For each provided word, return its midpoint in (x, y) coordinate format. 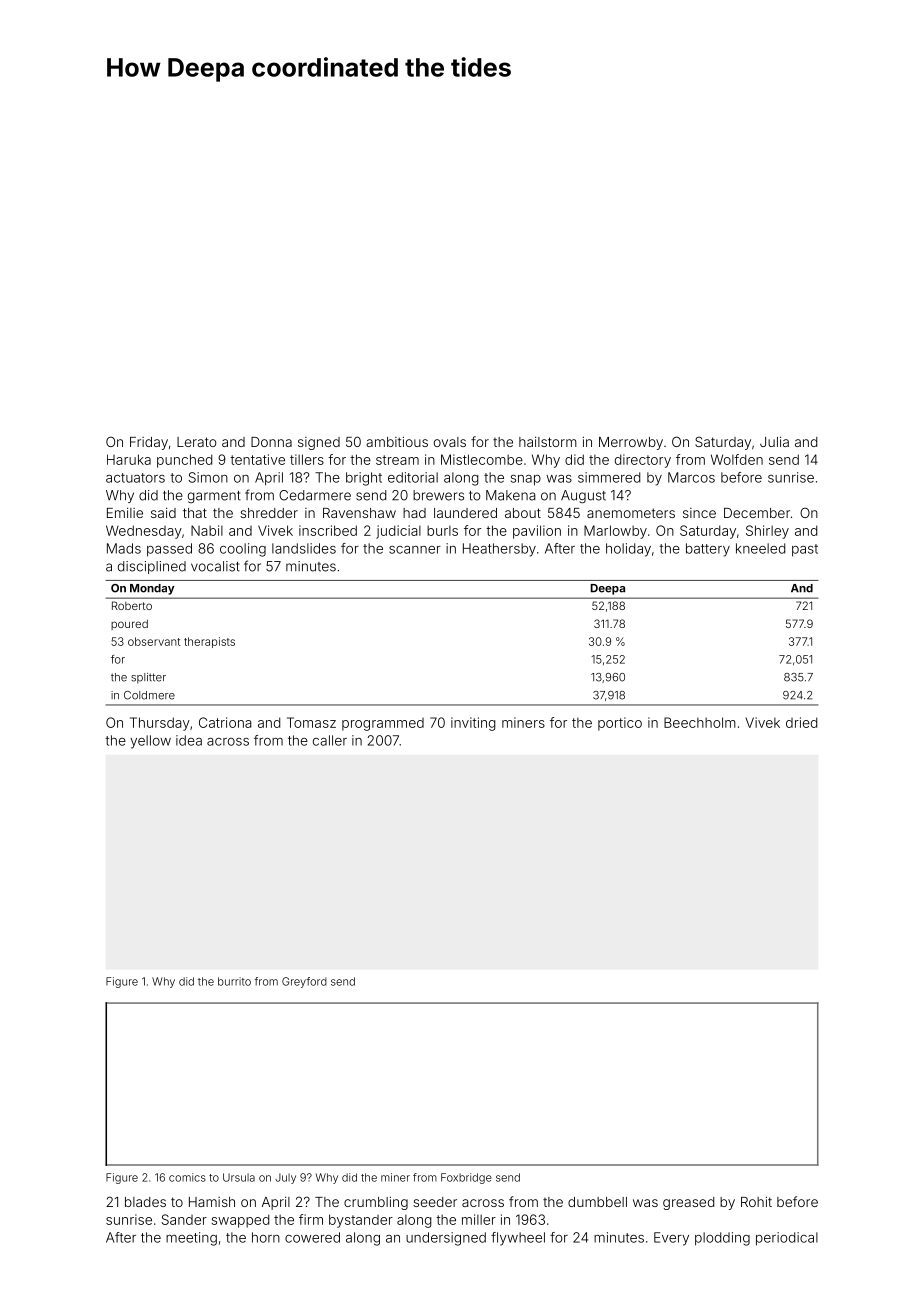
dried (801, 722)
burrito (234, 981)
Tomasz (311, 722)
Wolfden (737, 459)
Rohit (756, 1201)
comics (187, 1177)
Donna (271, 442)
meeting (191, 1239)
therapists (209, 642)
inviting (473, 724)
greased (688, 1203)
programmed (383, 724)
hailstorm (548, 441)
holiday (628, 550)
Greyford (304, 982)
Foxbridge (466, 1178)
